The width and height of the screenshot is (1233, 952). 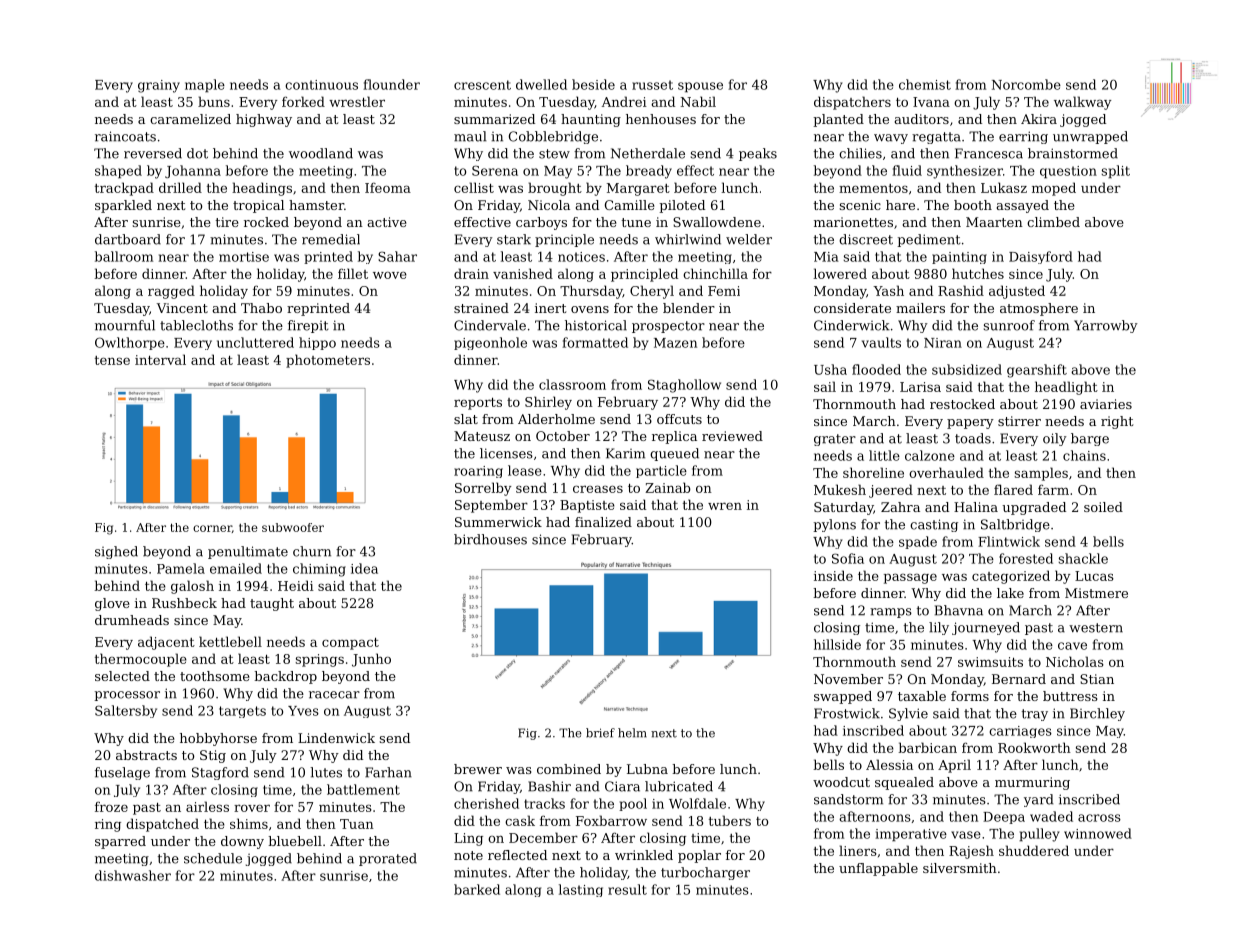 What do you see at coordinates (852, 103) in the screenshot?
I see `dispatchers` at bounding box center [852, 103].
